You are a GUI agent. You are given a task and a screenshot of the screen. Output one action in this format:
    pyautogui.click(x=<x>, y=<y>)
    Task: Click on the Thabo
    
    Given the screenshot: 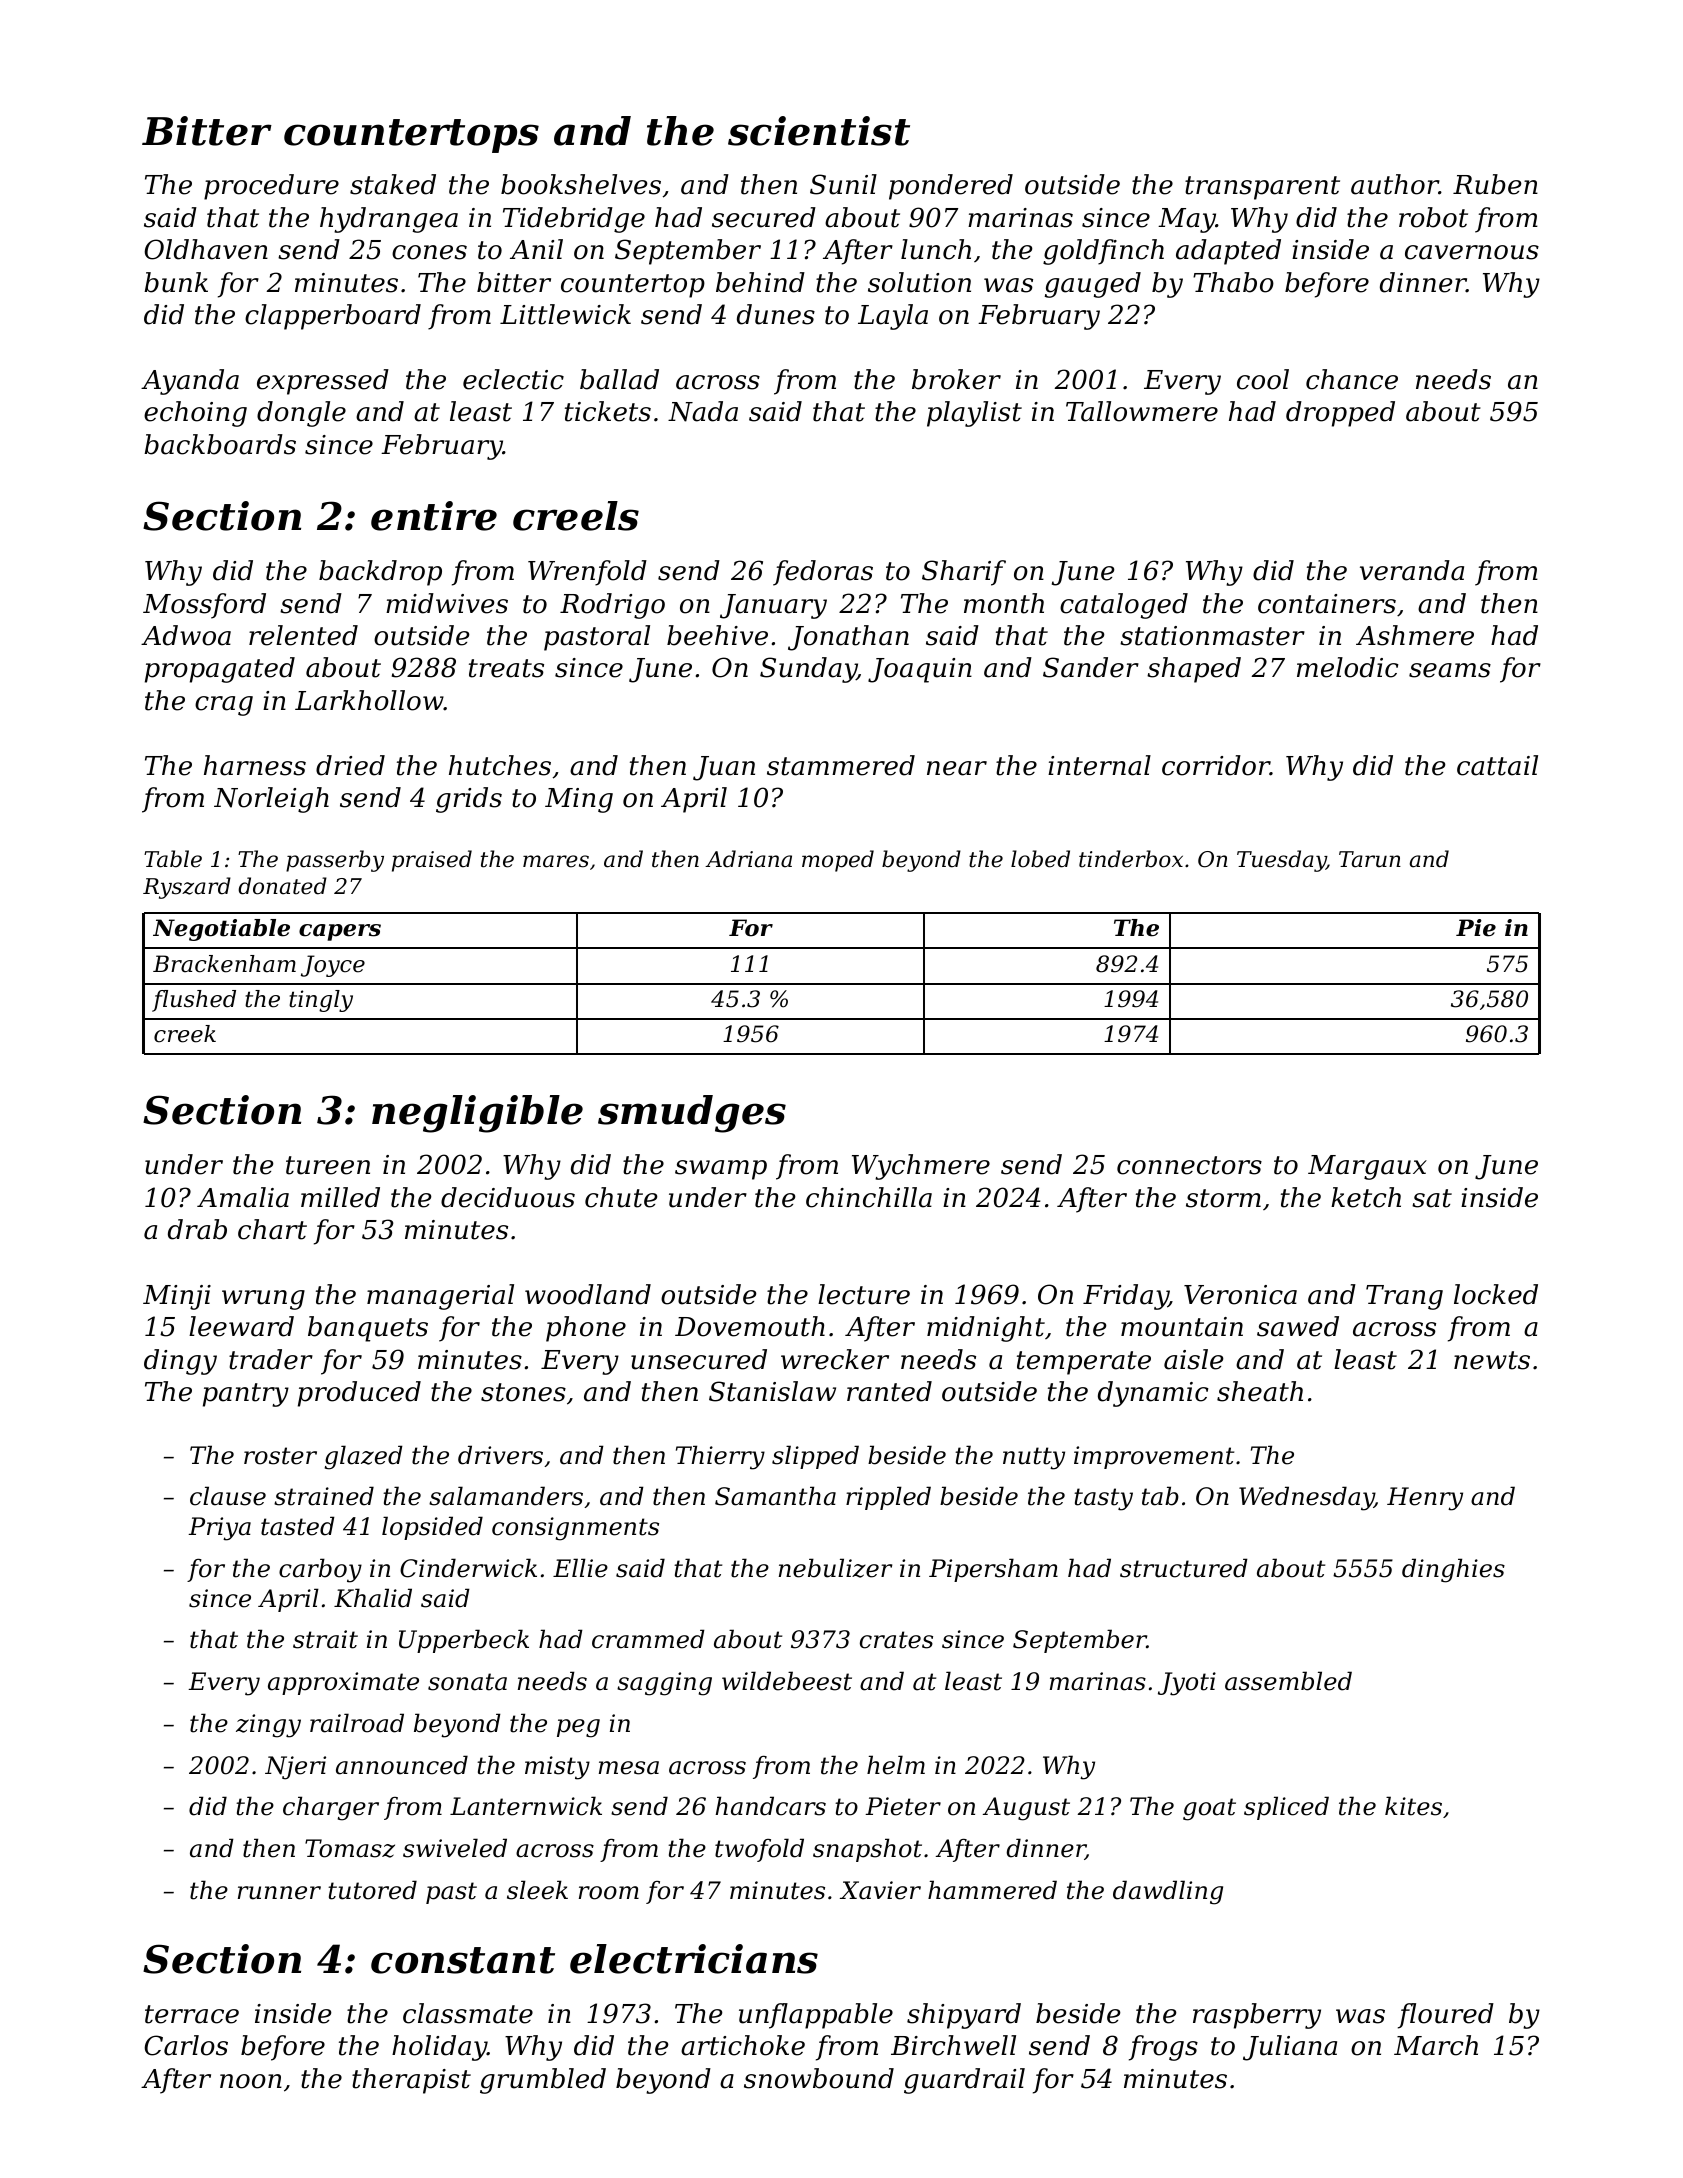 What is the action you would take?
    pyautogui.click(x=1233, y=282)
